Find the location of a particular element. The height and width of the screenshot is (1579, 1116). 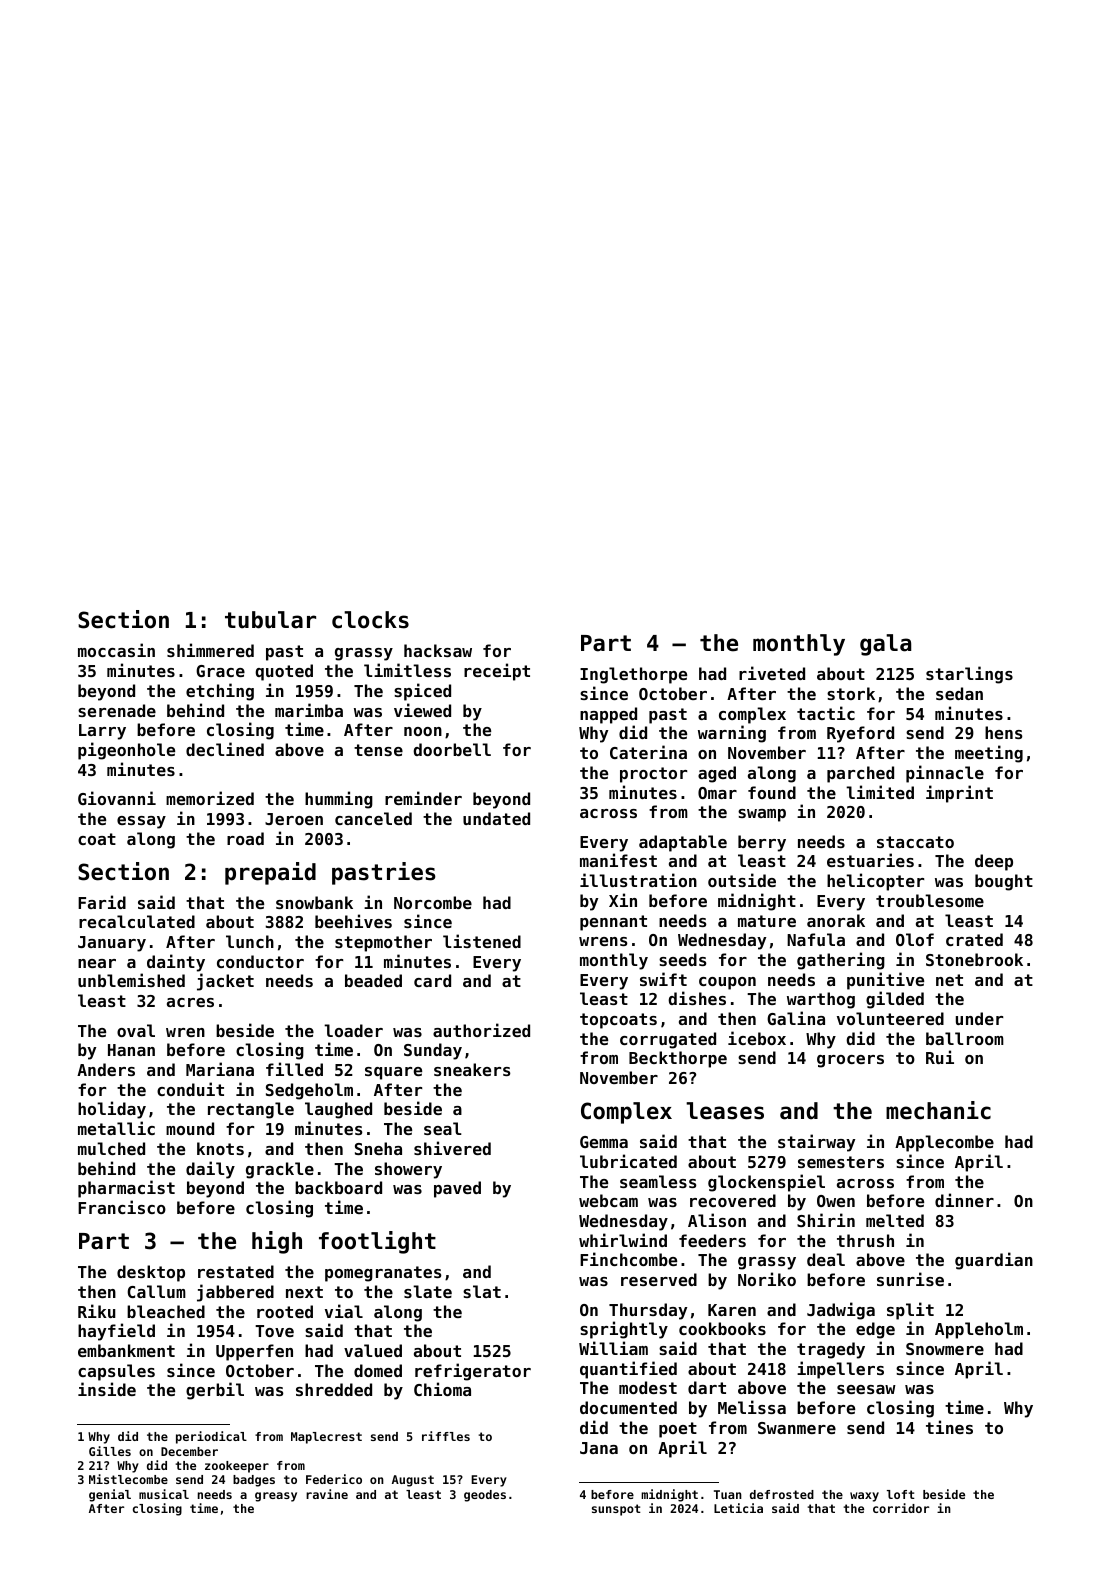

tubular is located at coordinates (270, 620).
